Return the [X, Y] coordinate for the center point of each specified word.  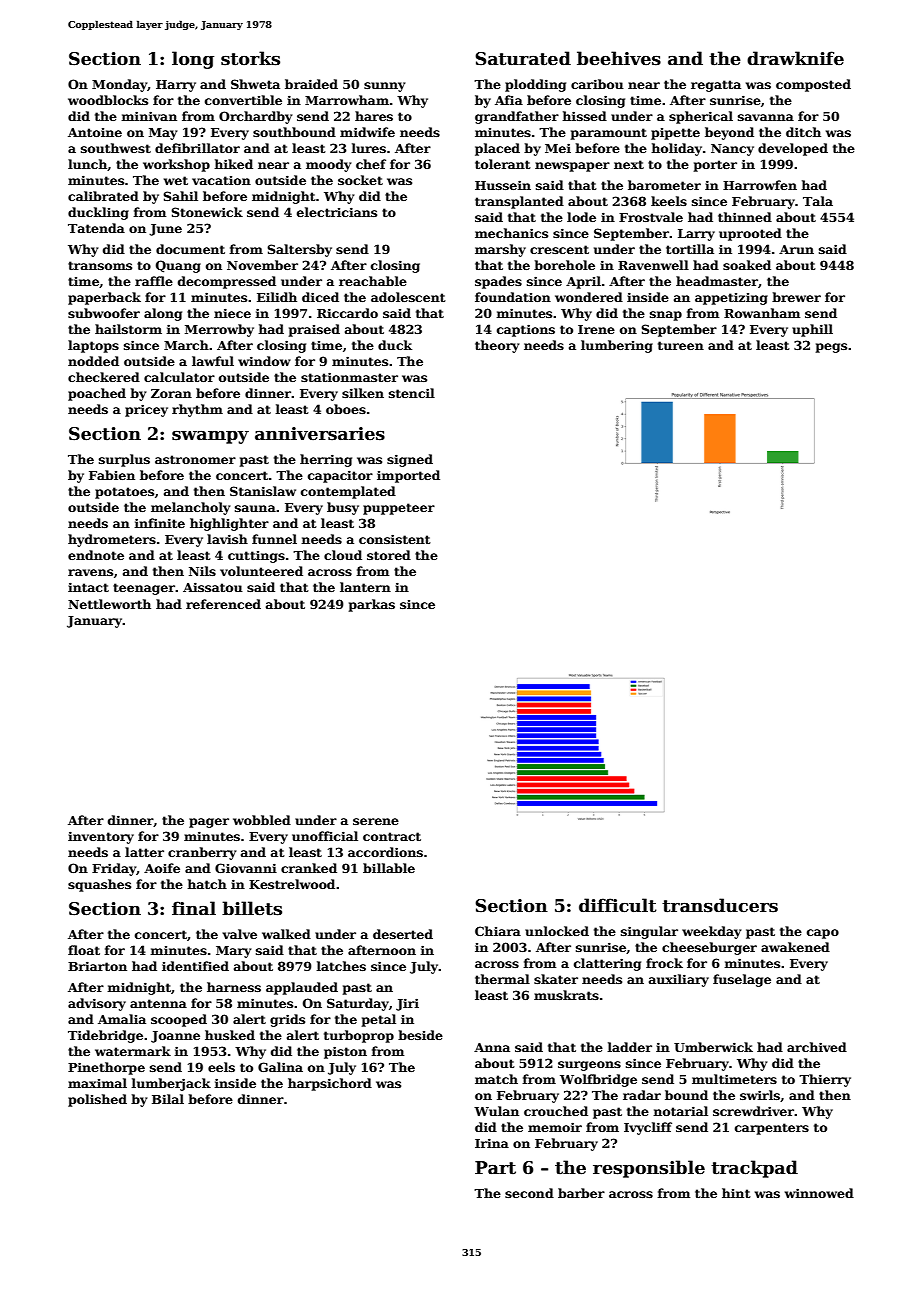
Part [495, 1168]
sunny [384, 87]
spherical [701, 117]
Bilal [168, 1099]
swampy [210, 437]
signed [410, 460]
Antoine [95, 132]
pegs [831, 348]
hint [736, 1193]
